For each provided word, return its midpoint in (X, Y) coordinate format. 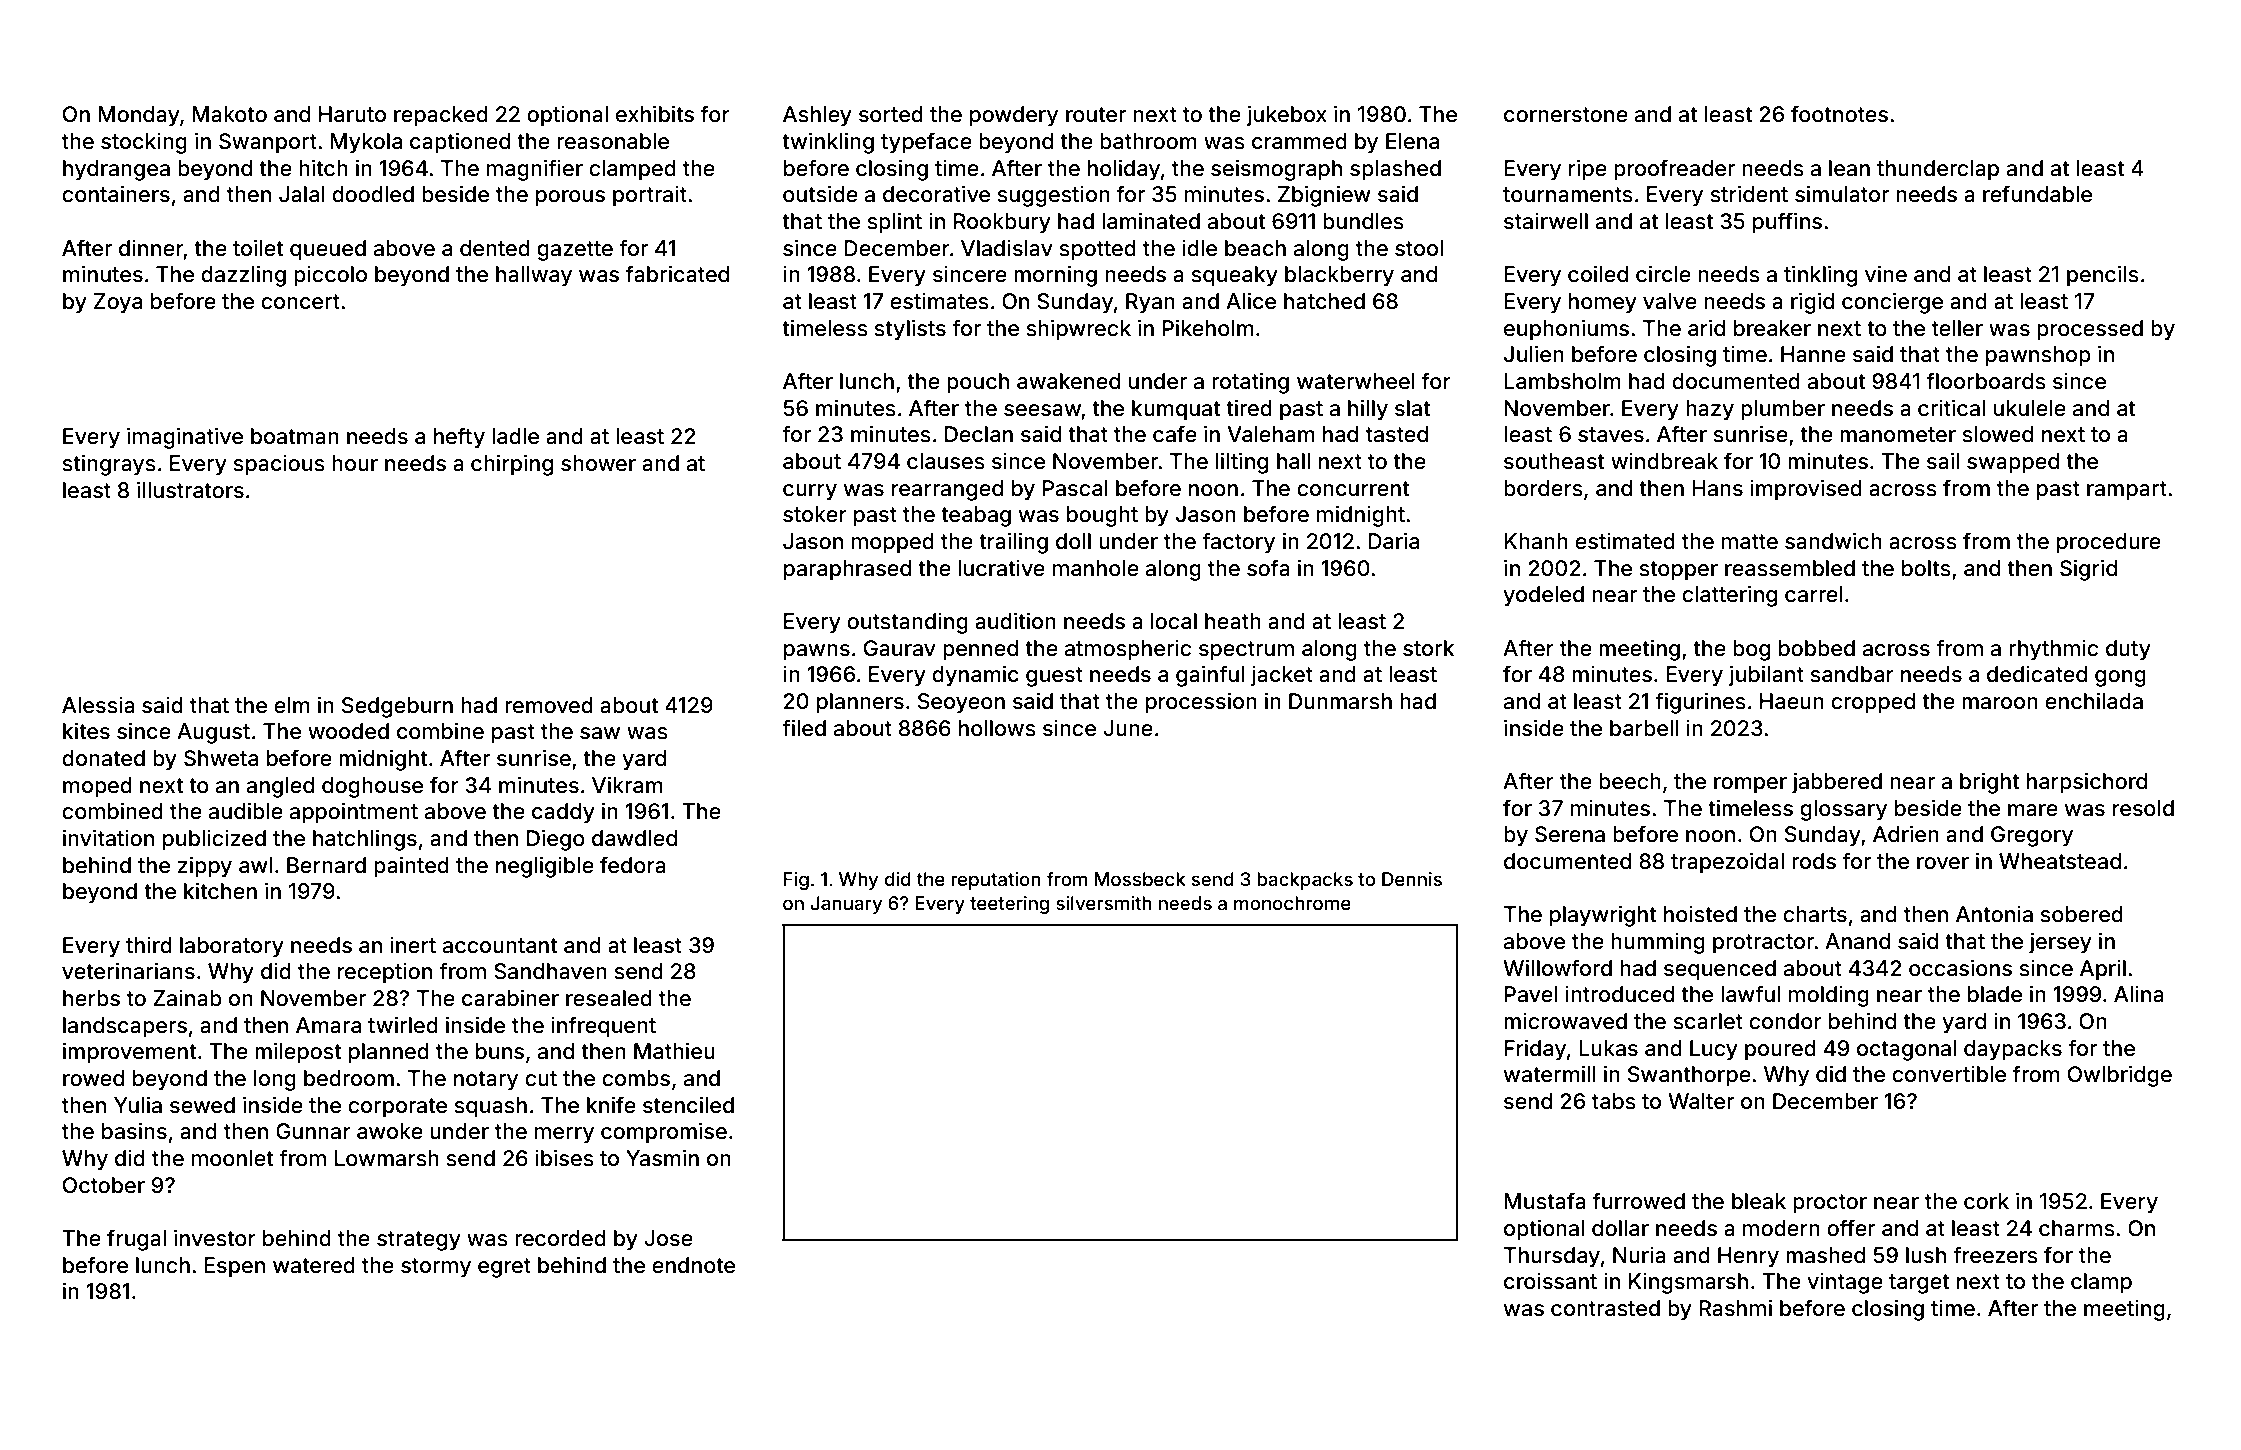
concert (300, 301)
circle (1663, 274)
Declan (979, 434)
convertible (1949, 1074)
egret (504, 1268)
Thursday (1552, 1257)
